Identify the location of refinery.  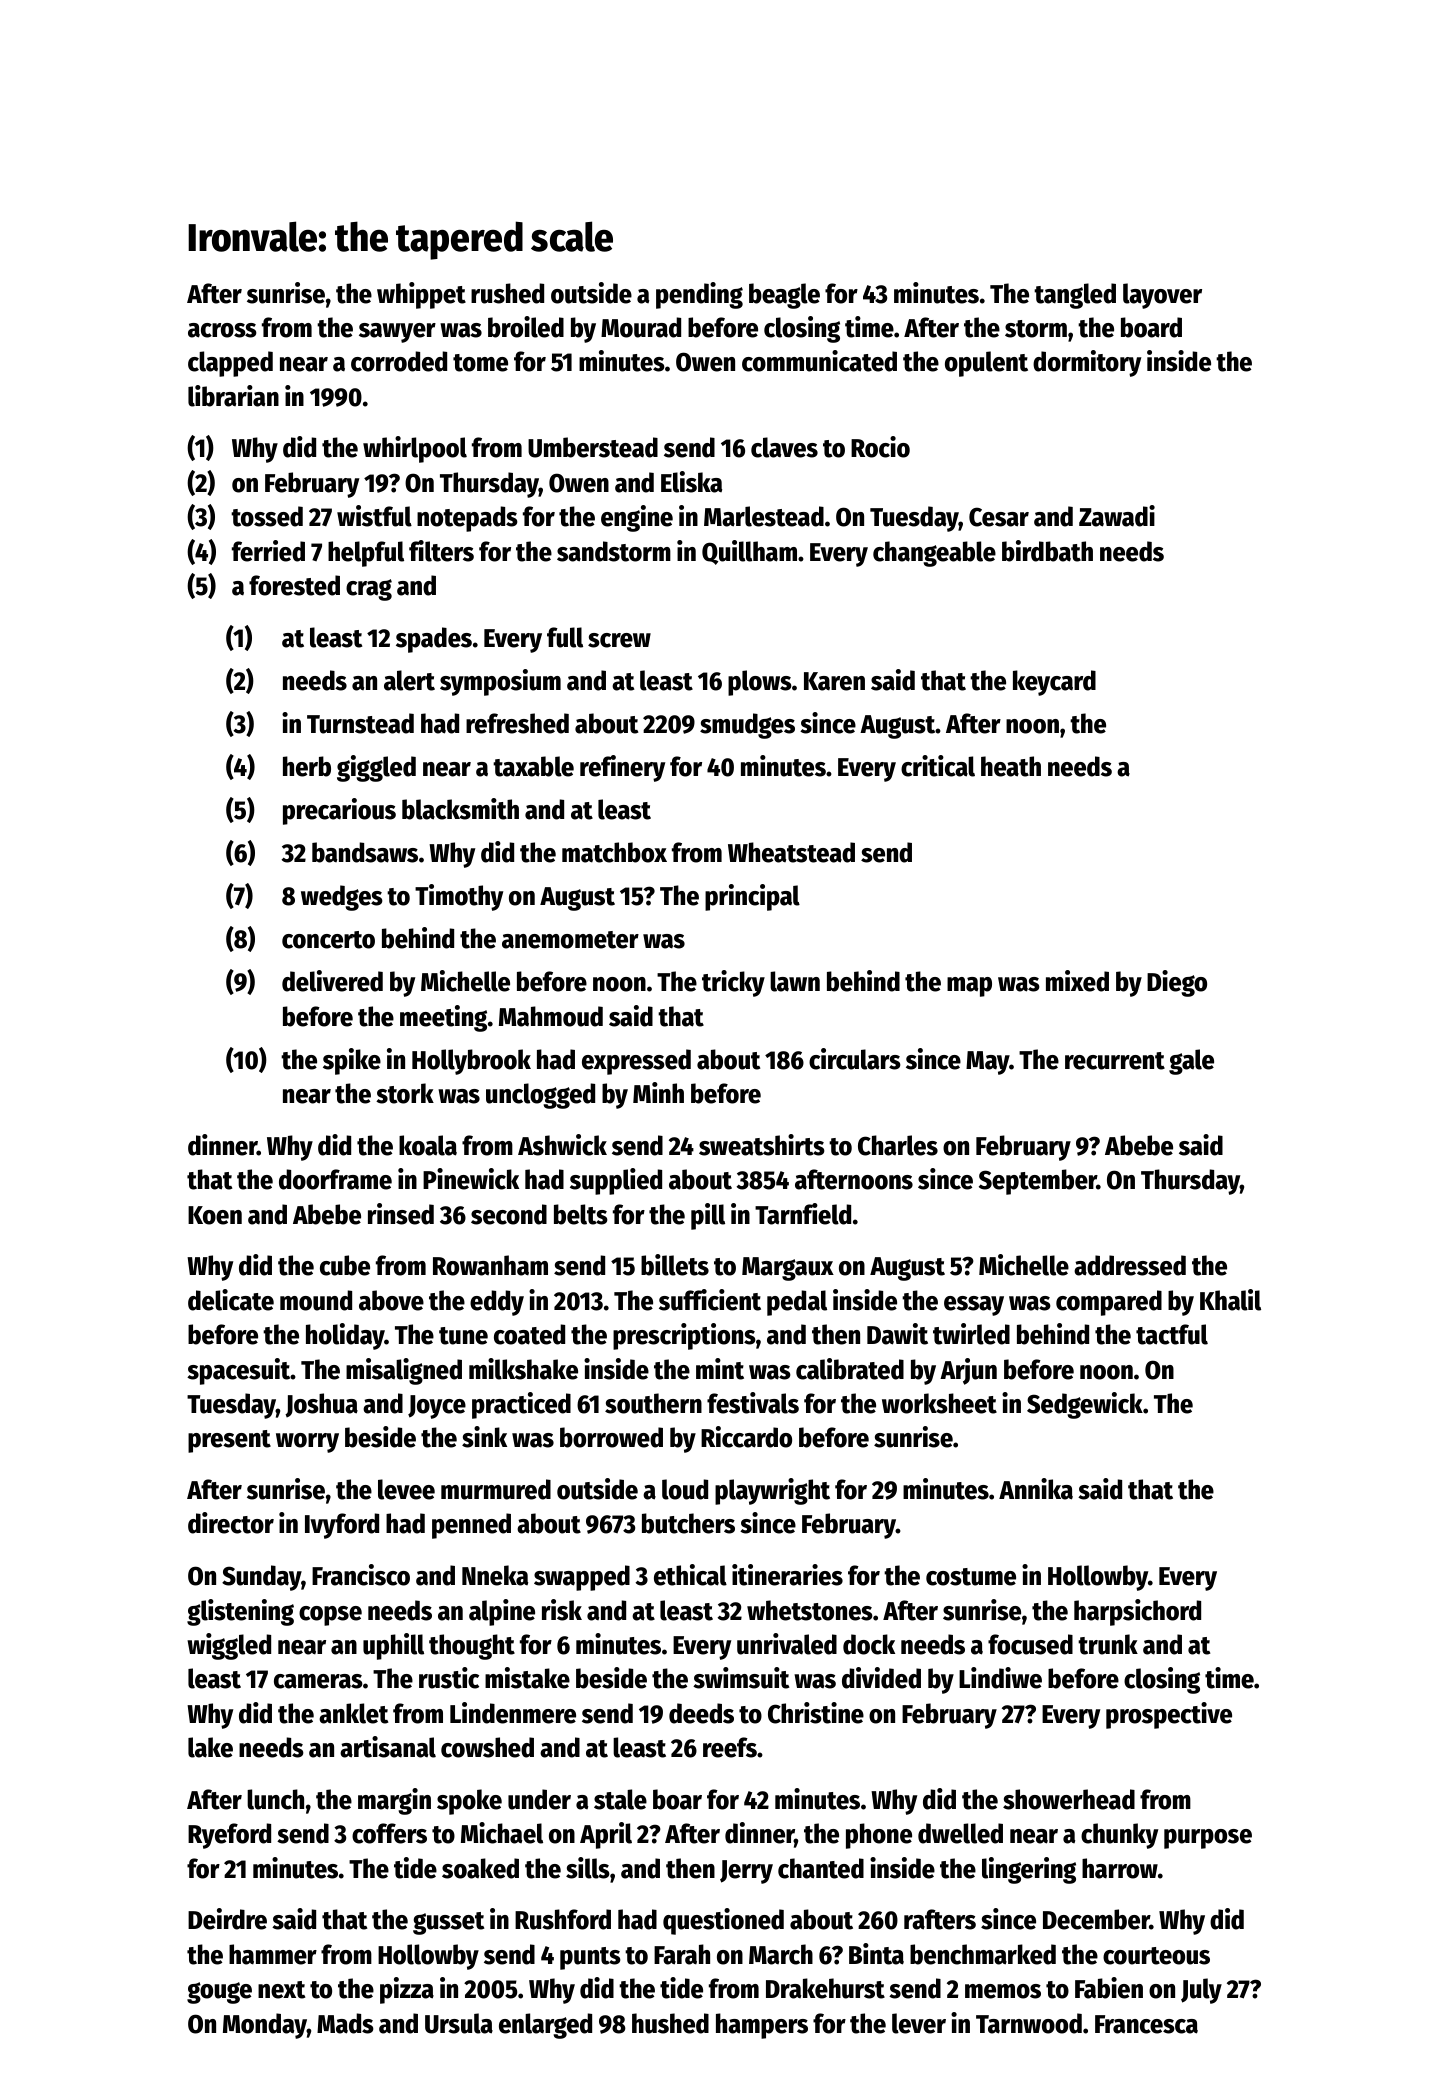
(622, 768).
